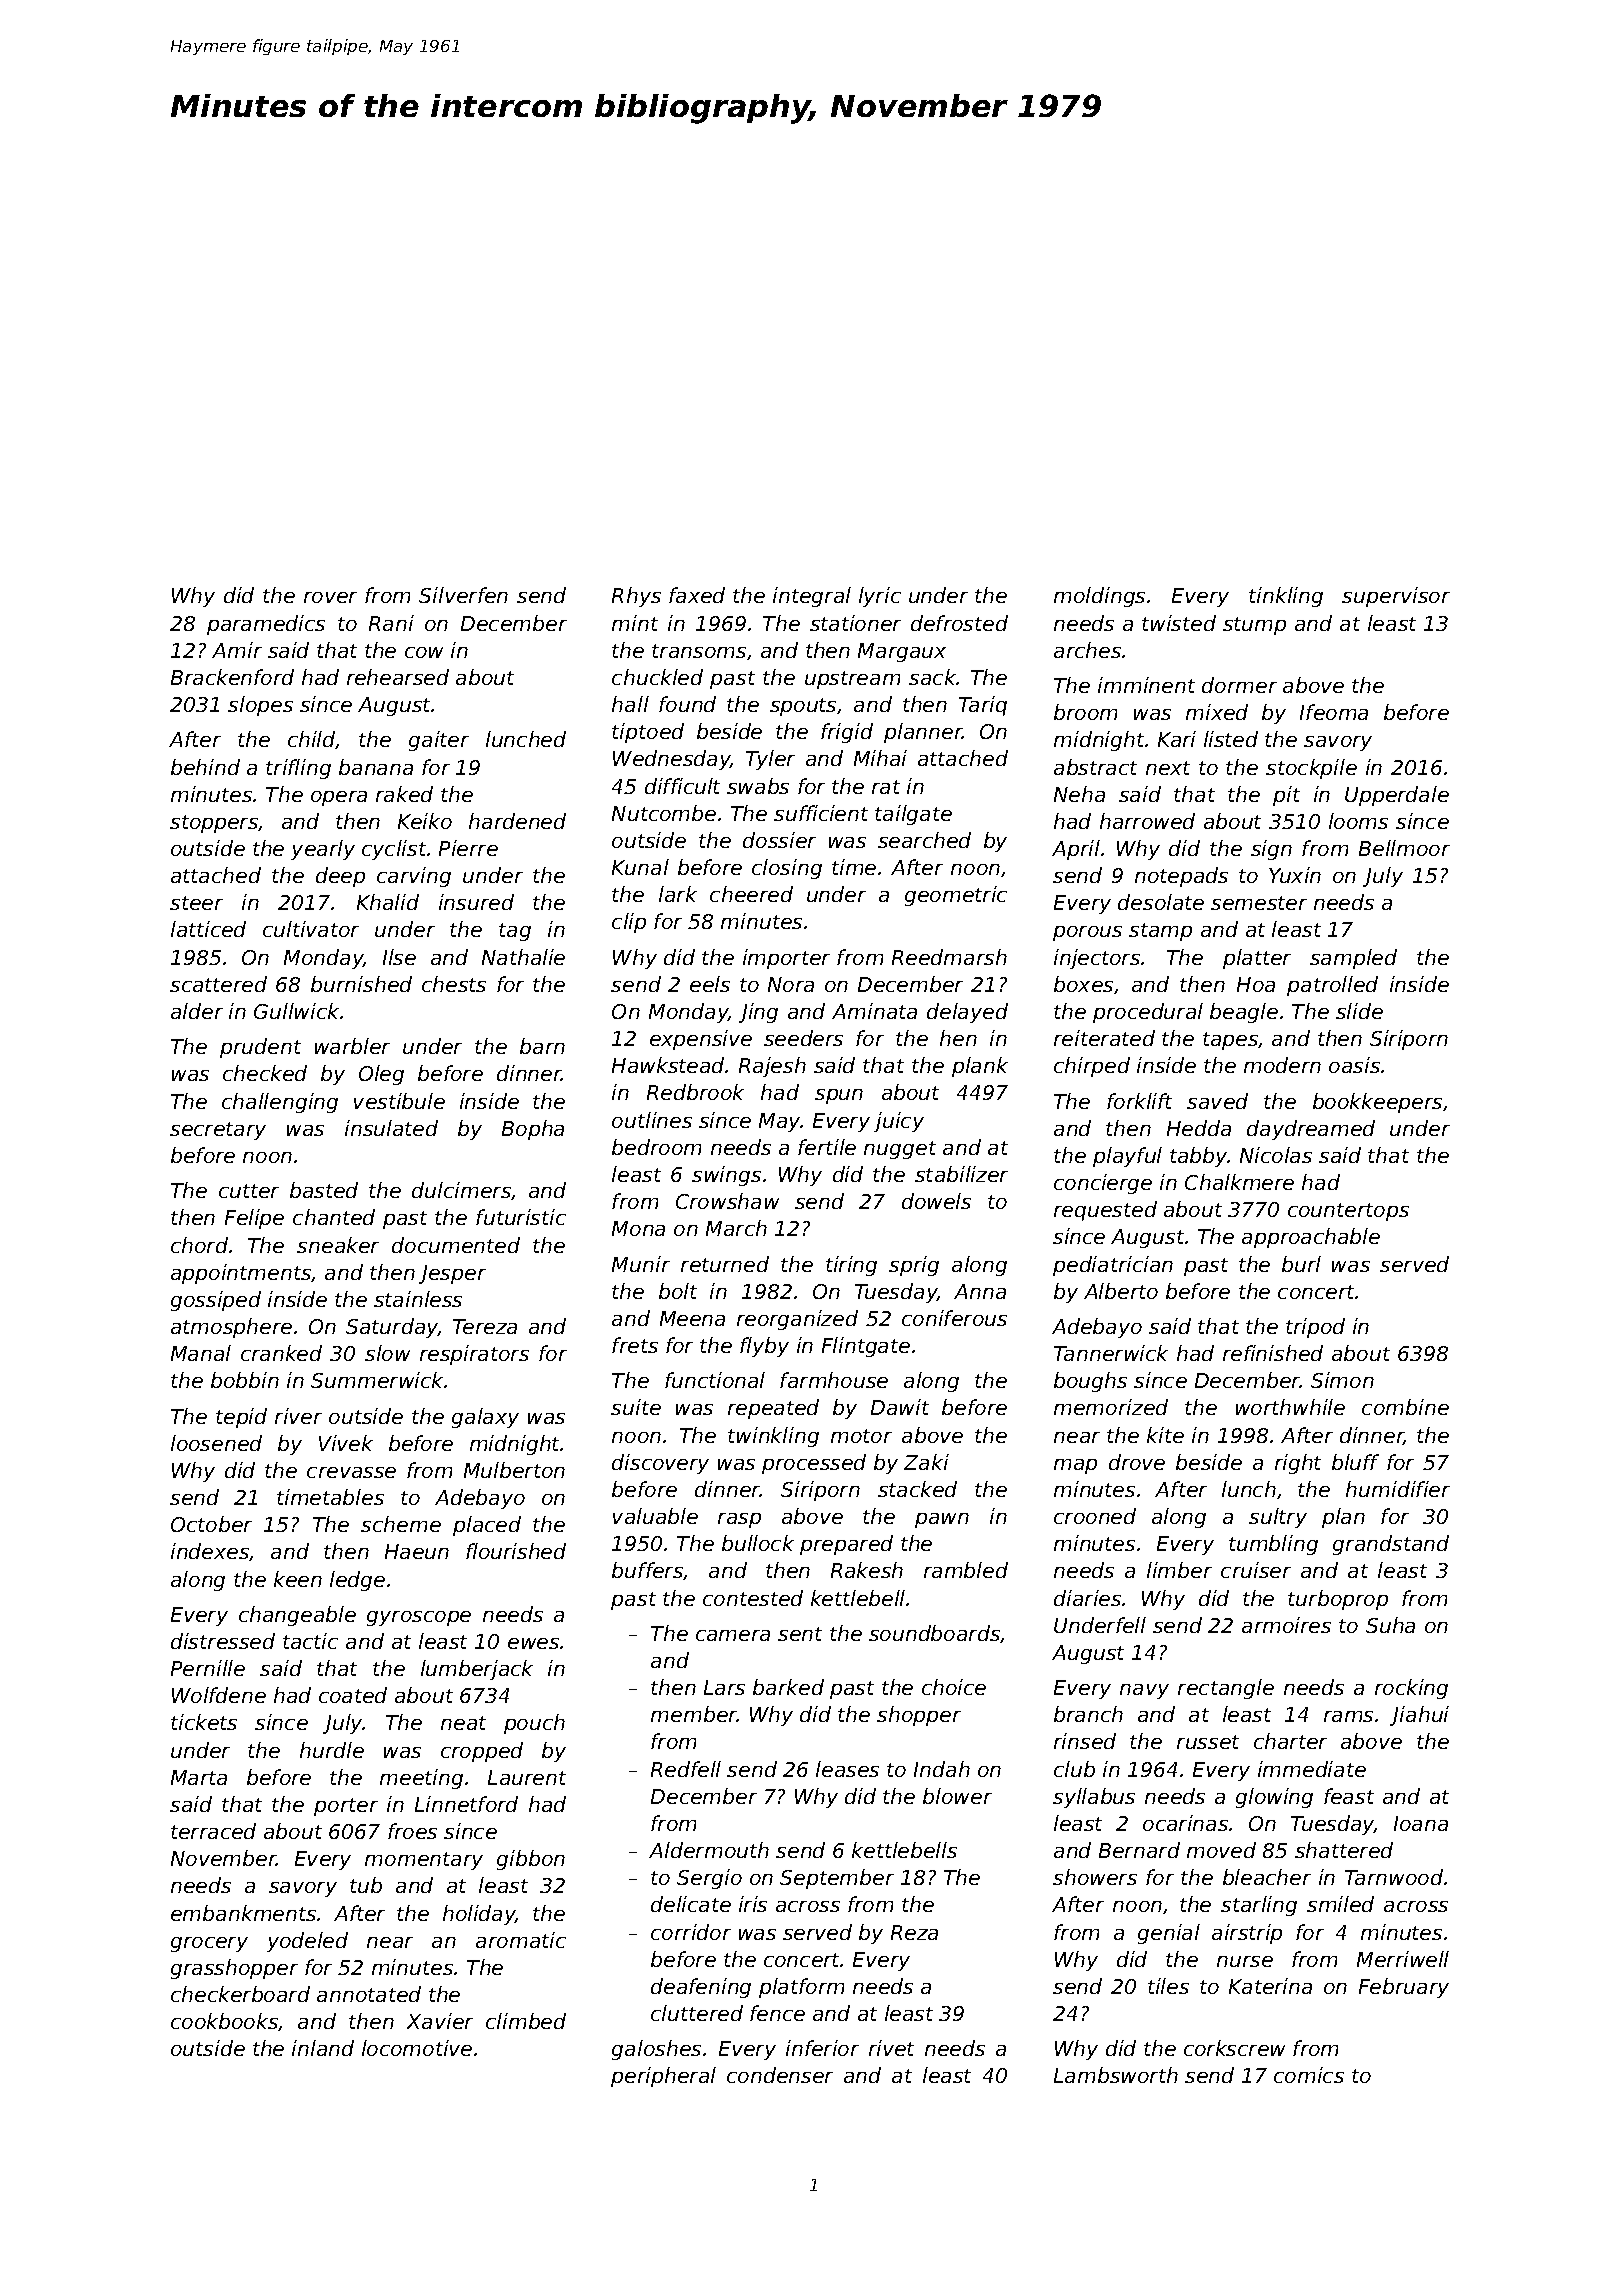 The image size is (1620, 2292). What do you see at coordinates (1353, 959) in the image?
I see `sampled` at bounding box center [1353, 959].
